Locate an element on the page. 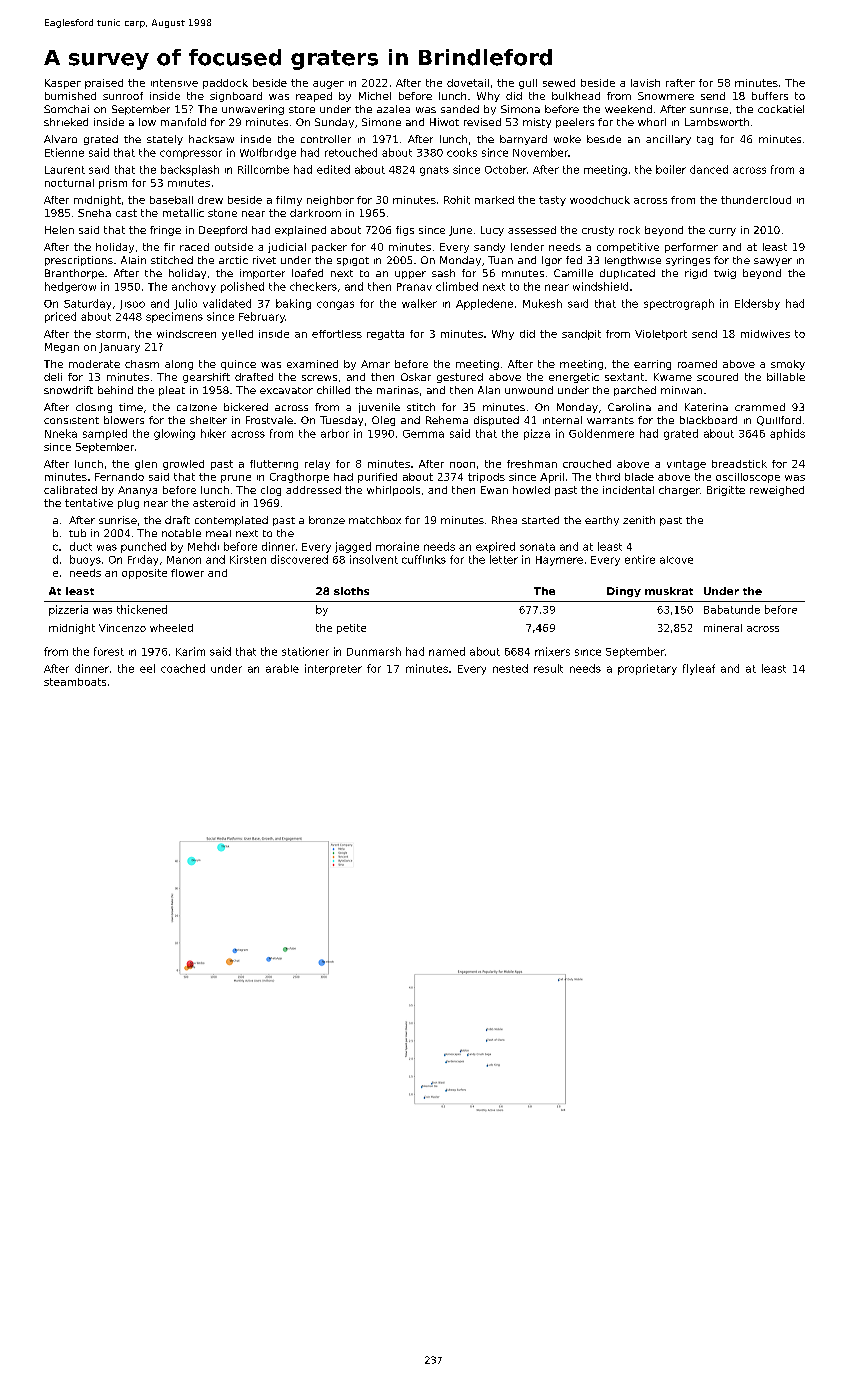  paddock is located at coordinates (225, 84).
